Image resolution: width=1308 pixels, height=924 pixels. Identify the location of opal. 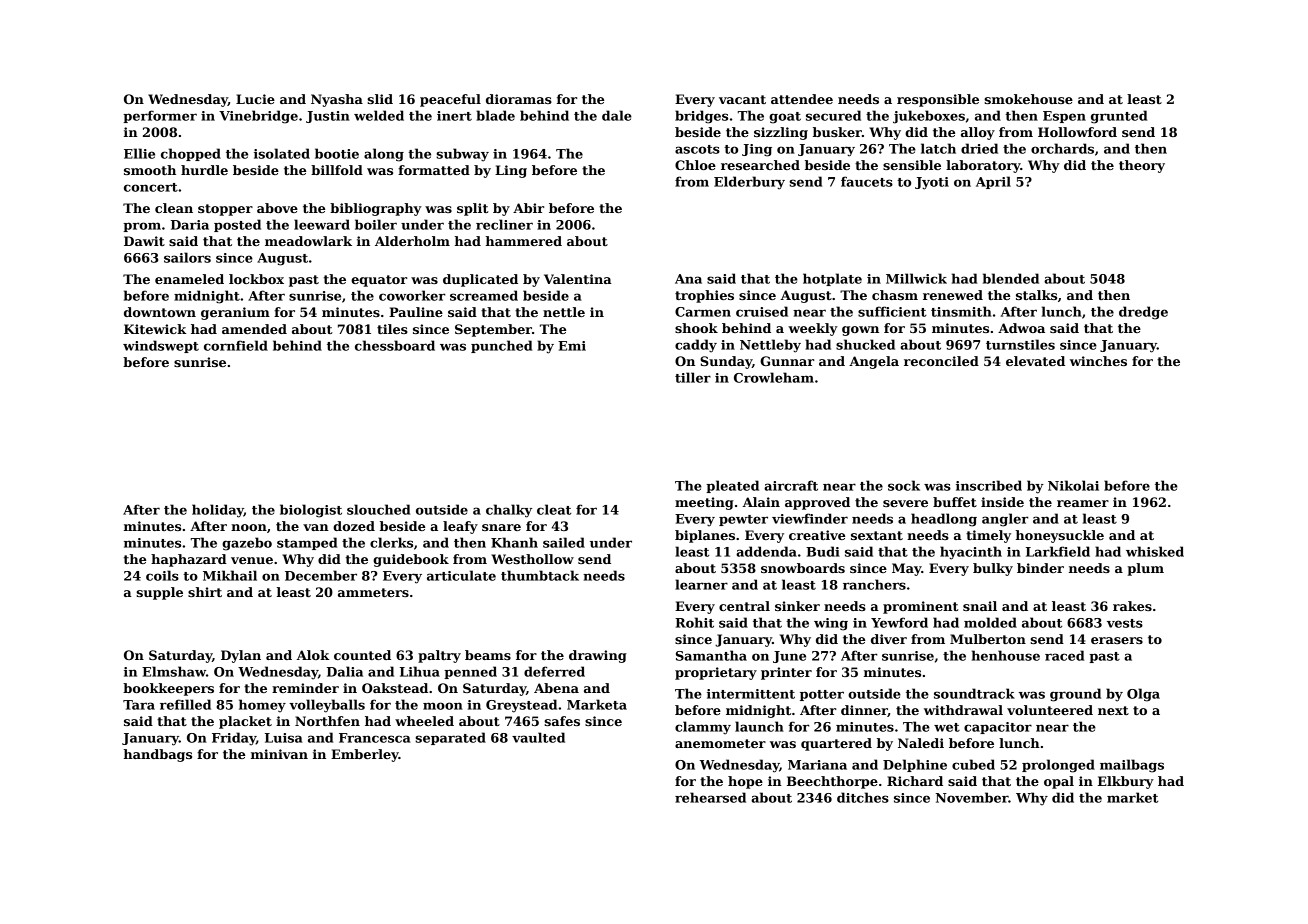
(1059, 782).
